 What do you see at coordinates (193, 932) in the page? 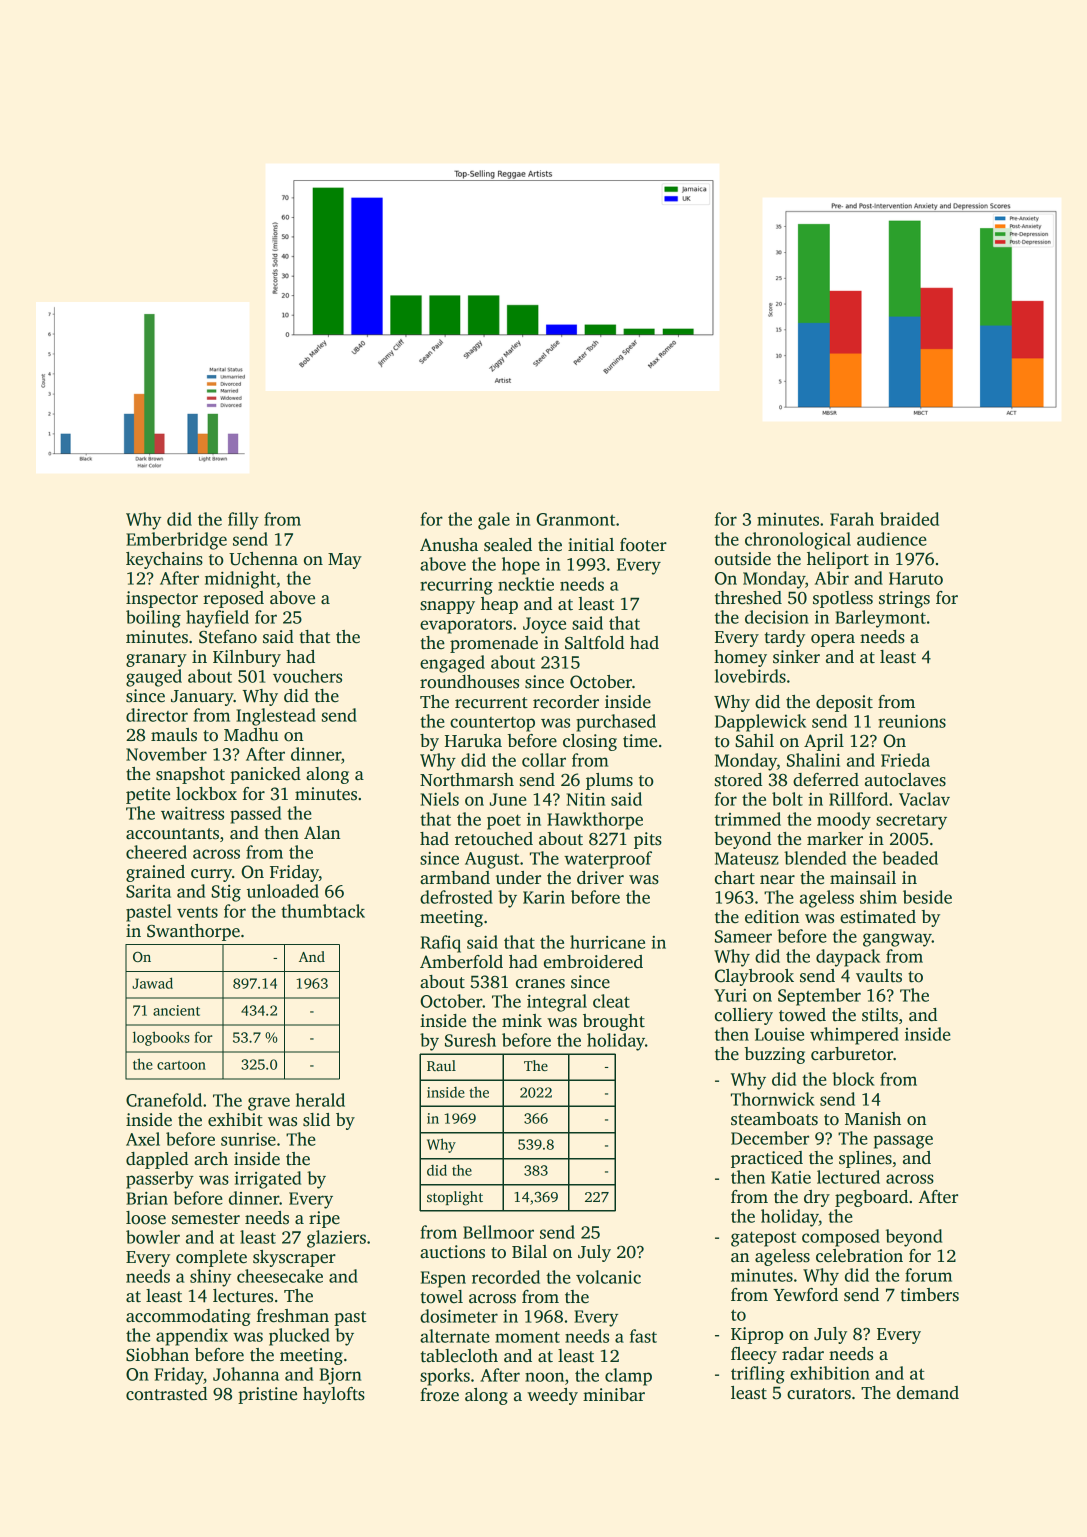
I see `Swanthorpe` at bounding box center [193, 932].
